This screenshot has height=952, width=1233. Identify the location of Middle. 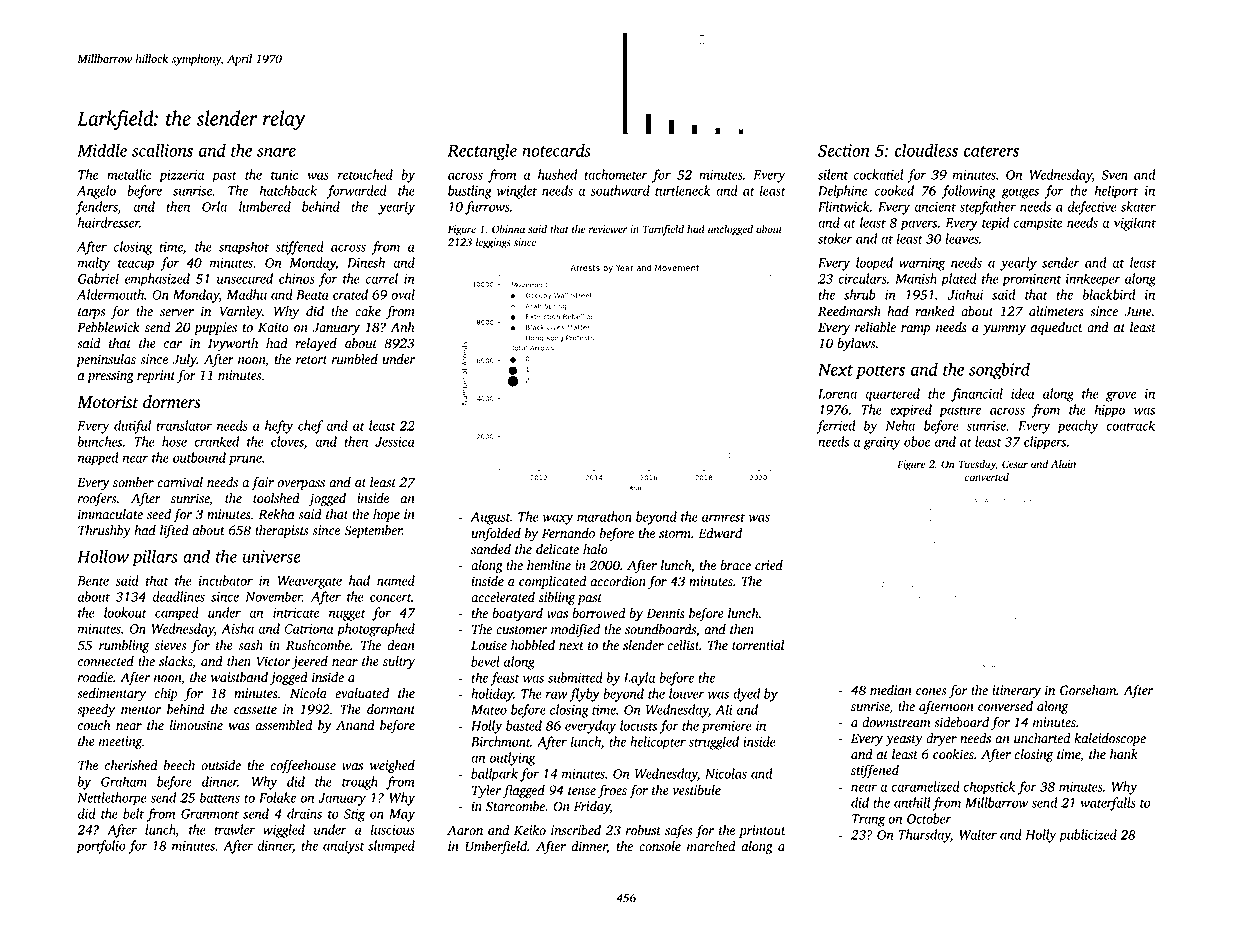
(102, 150).
